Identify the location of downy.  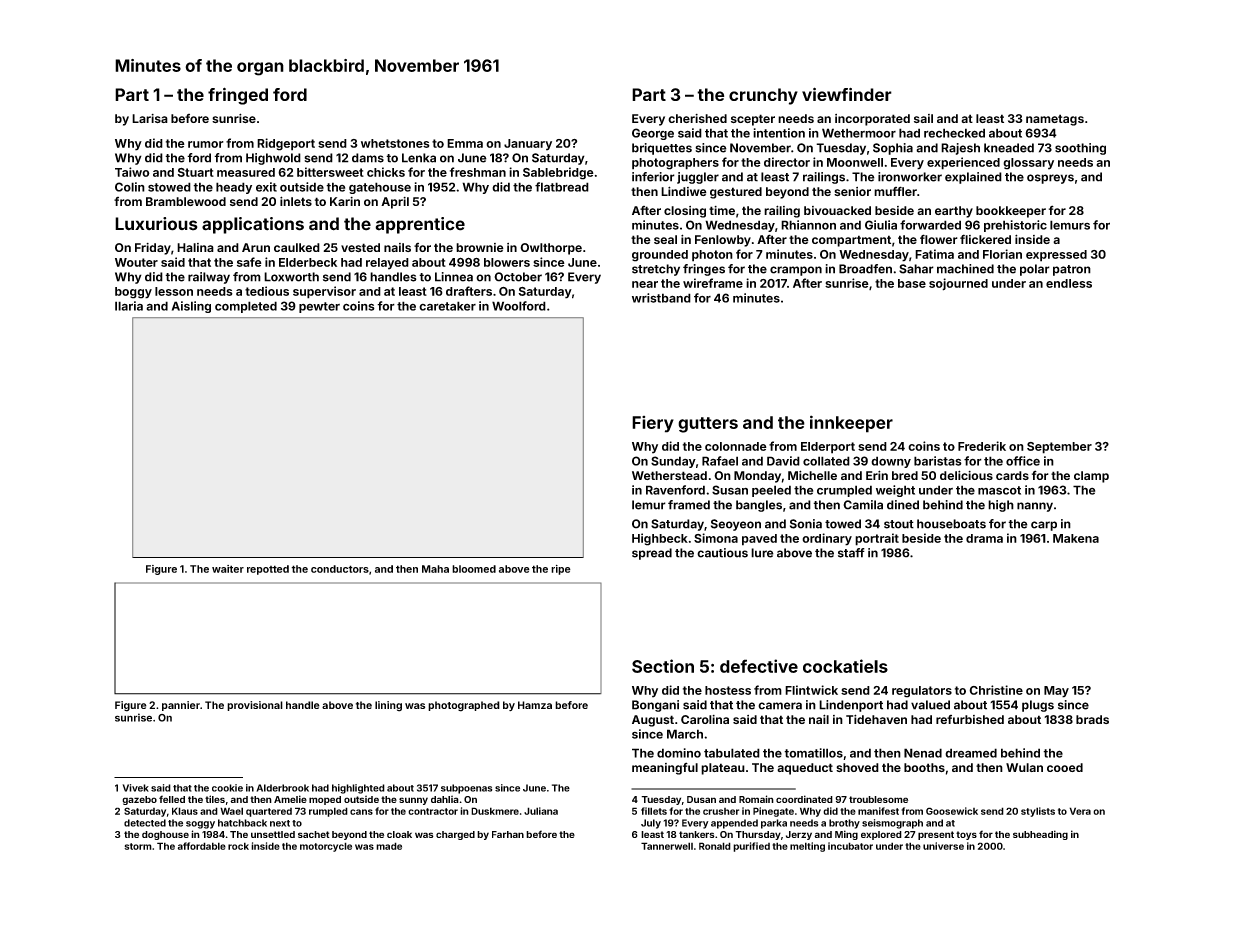
(891, 462).
